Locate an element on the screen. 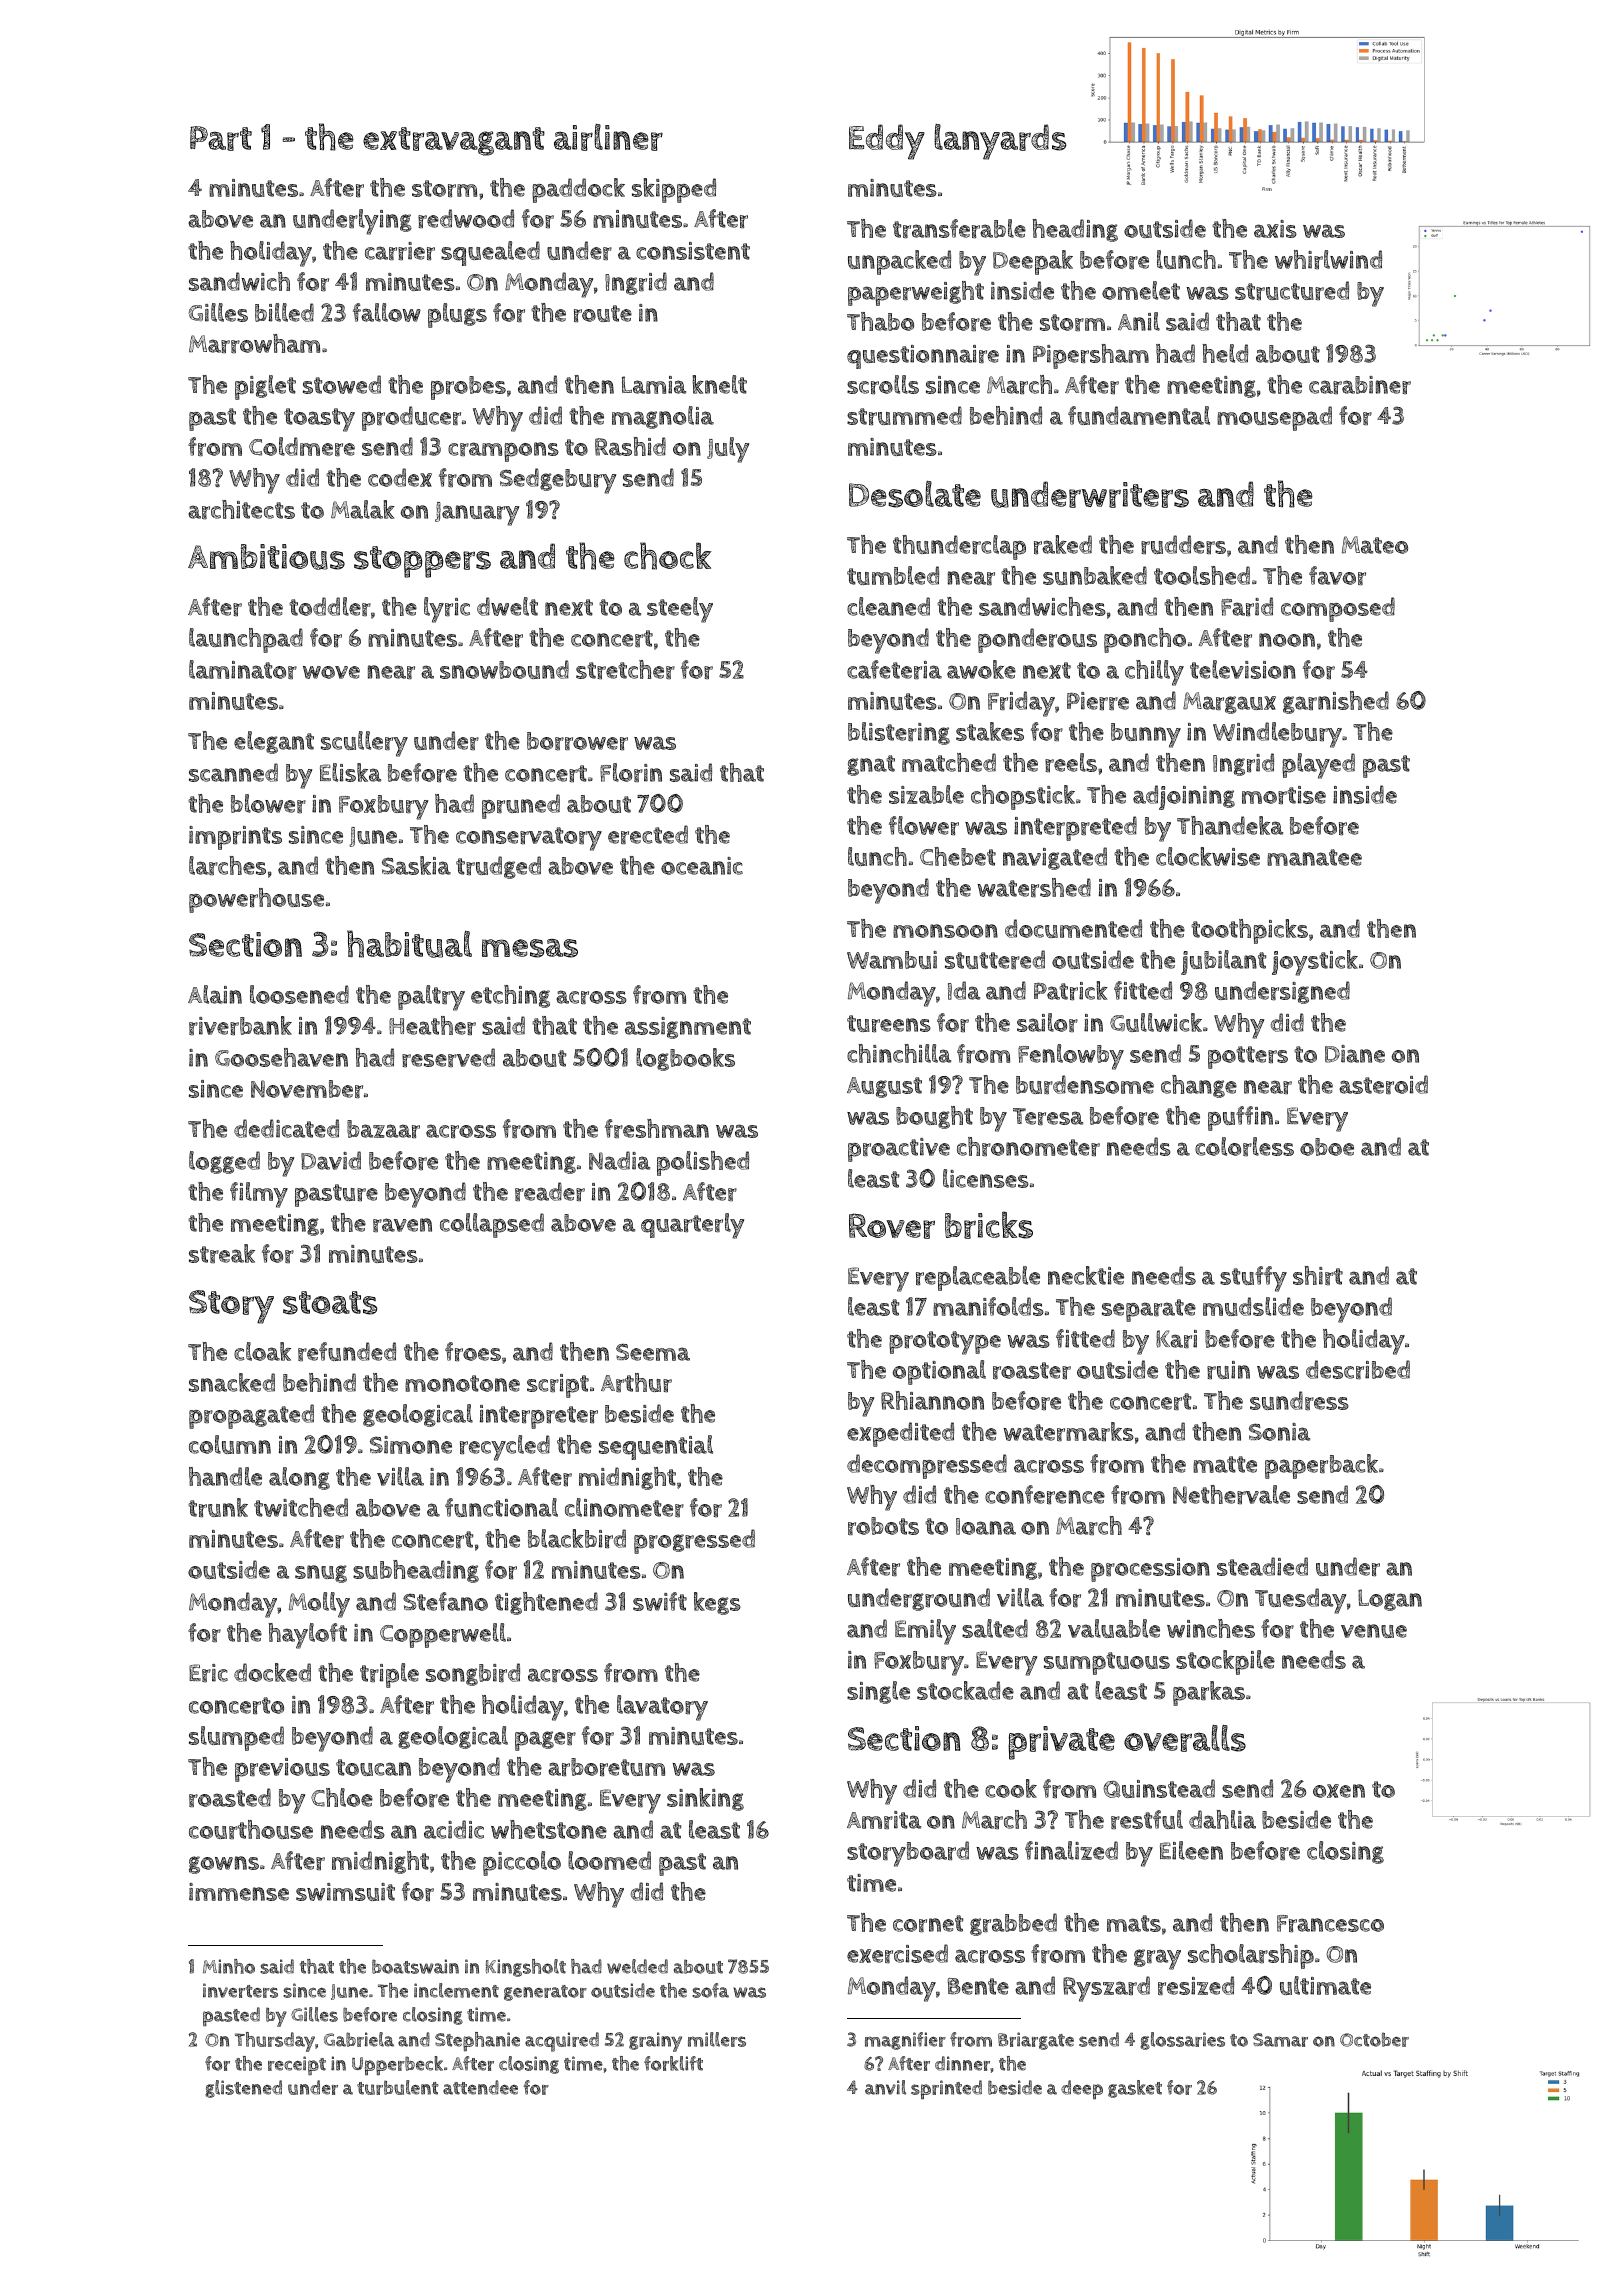  expedited is located at coordinates (900, 1434).
